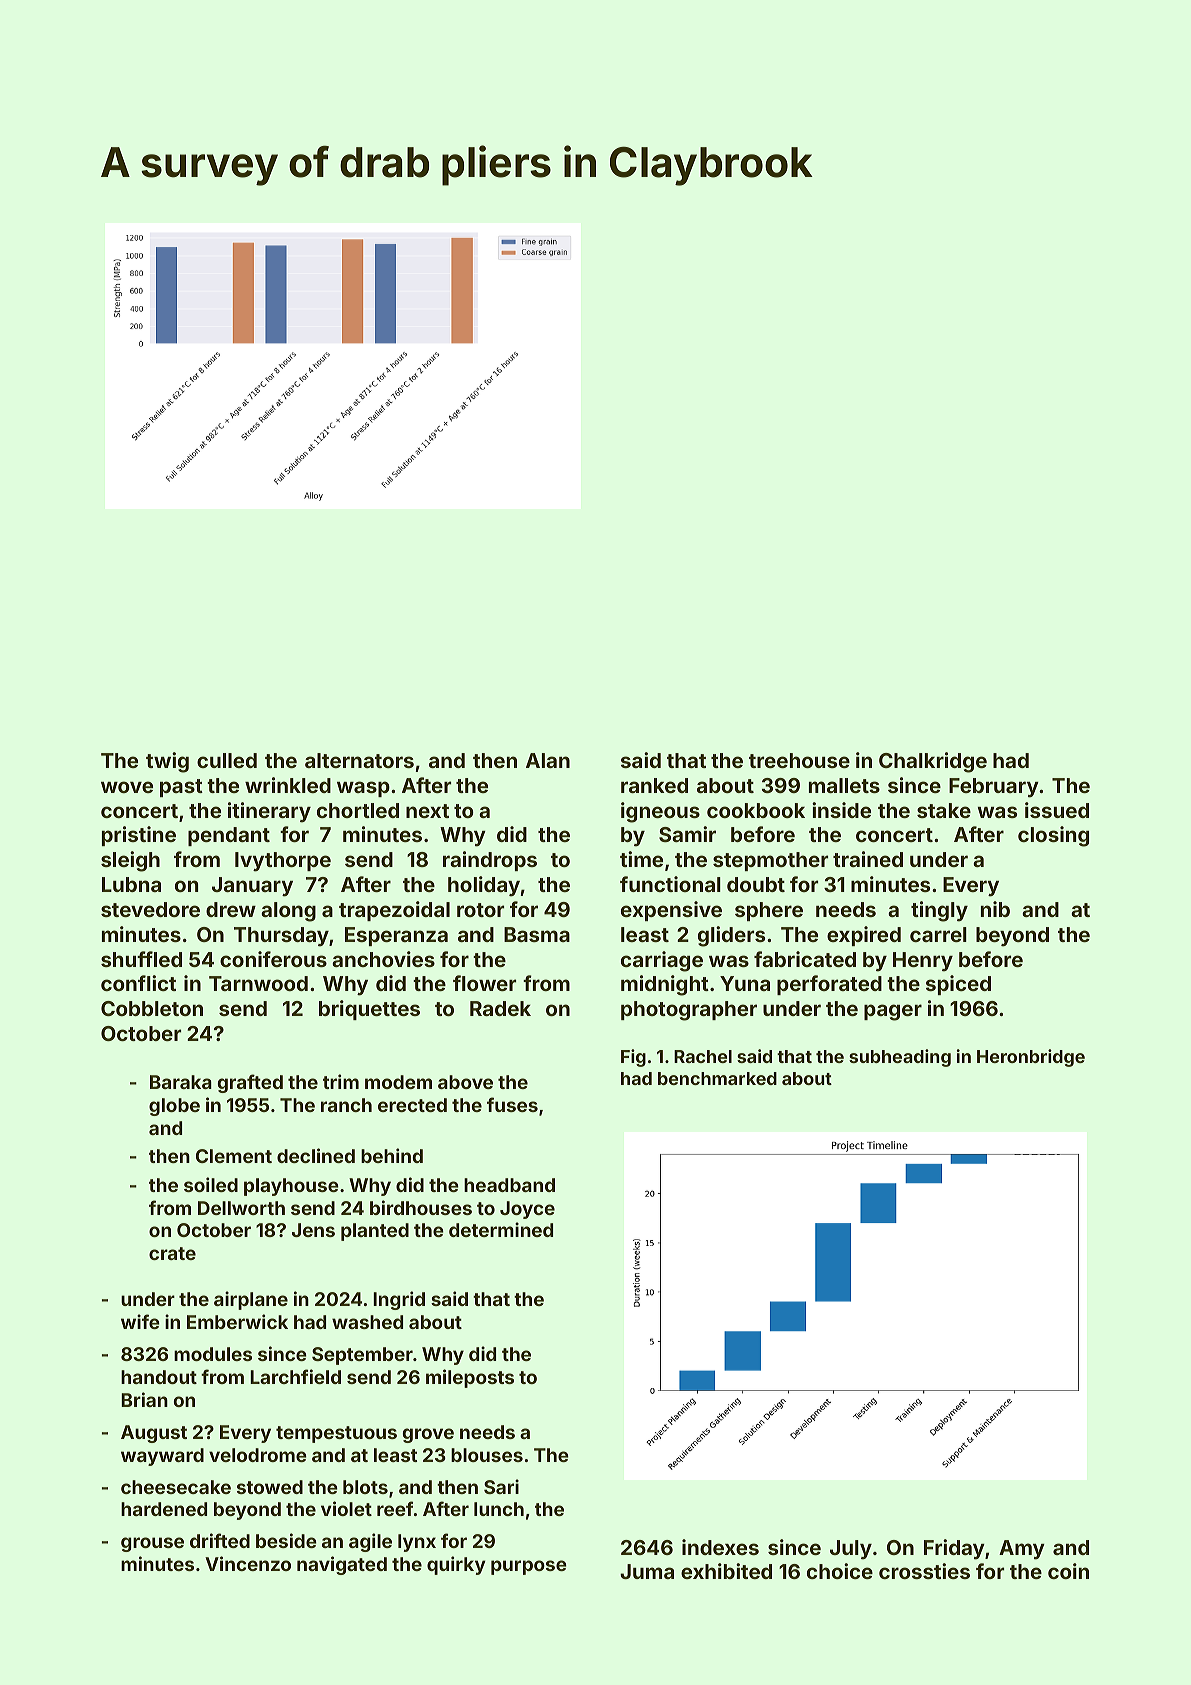  I want to click on drifted, so click(220, 1540).
